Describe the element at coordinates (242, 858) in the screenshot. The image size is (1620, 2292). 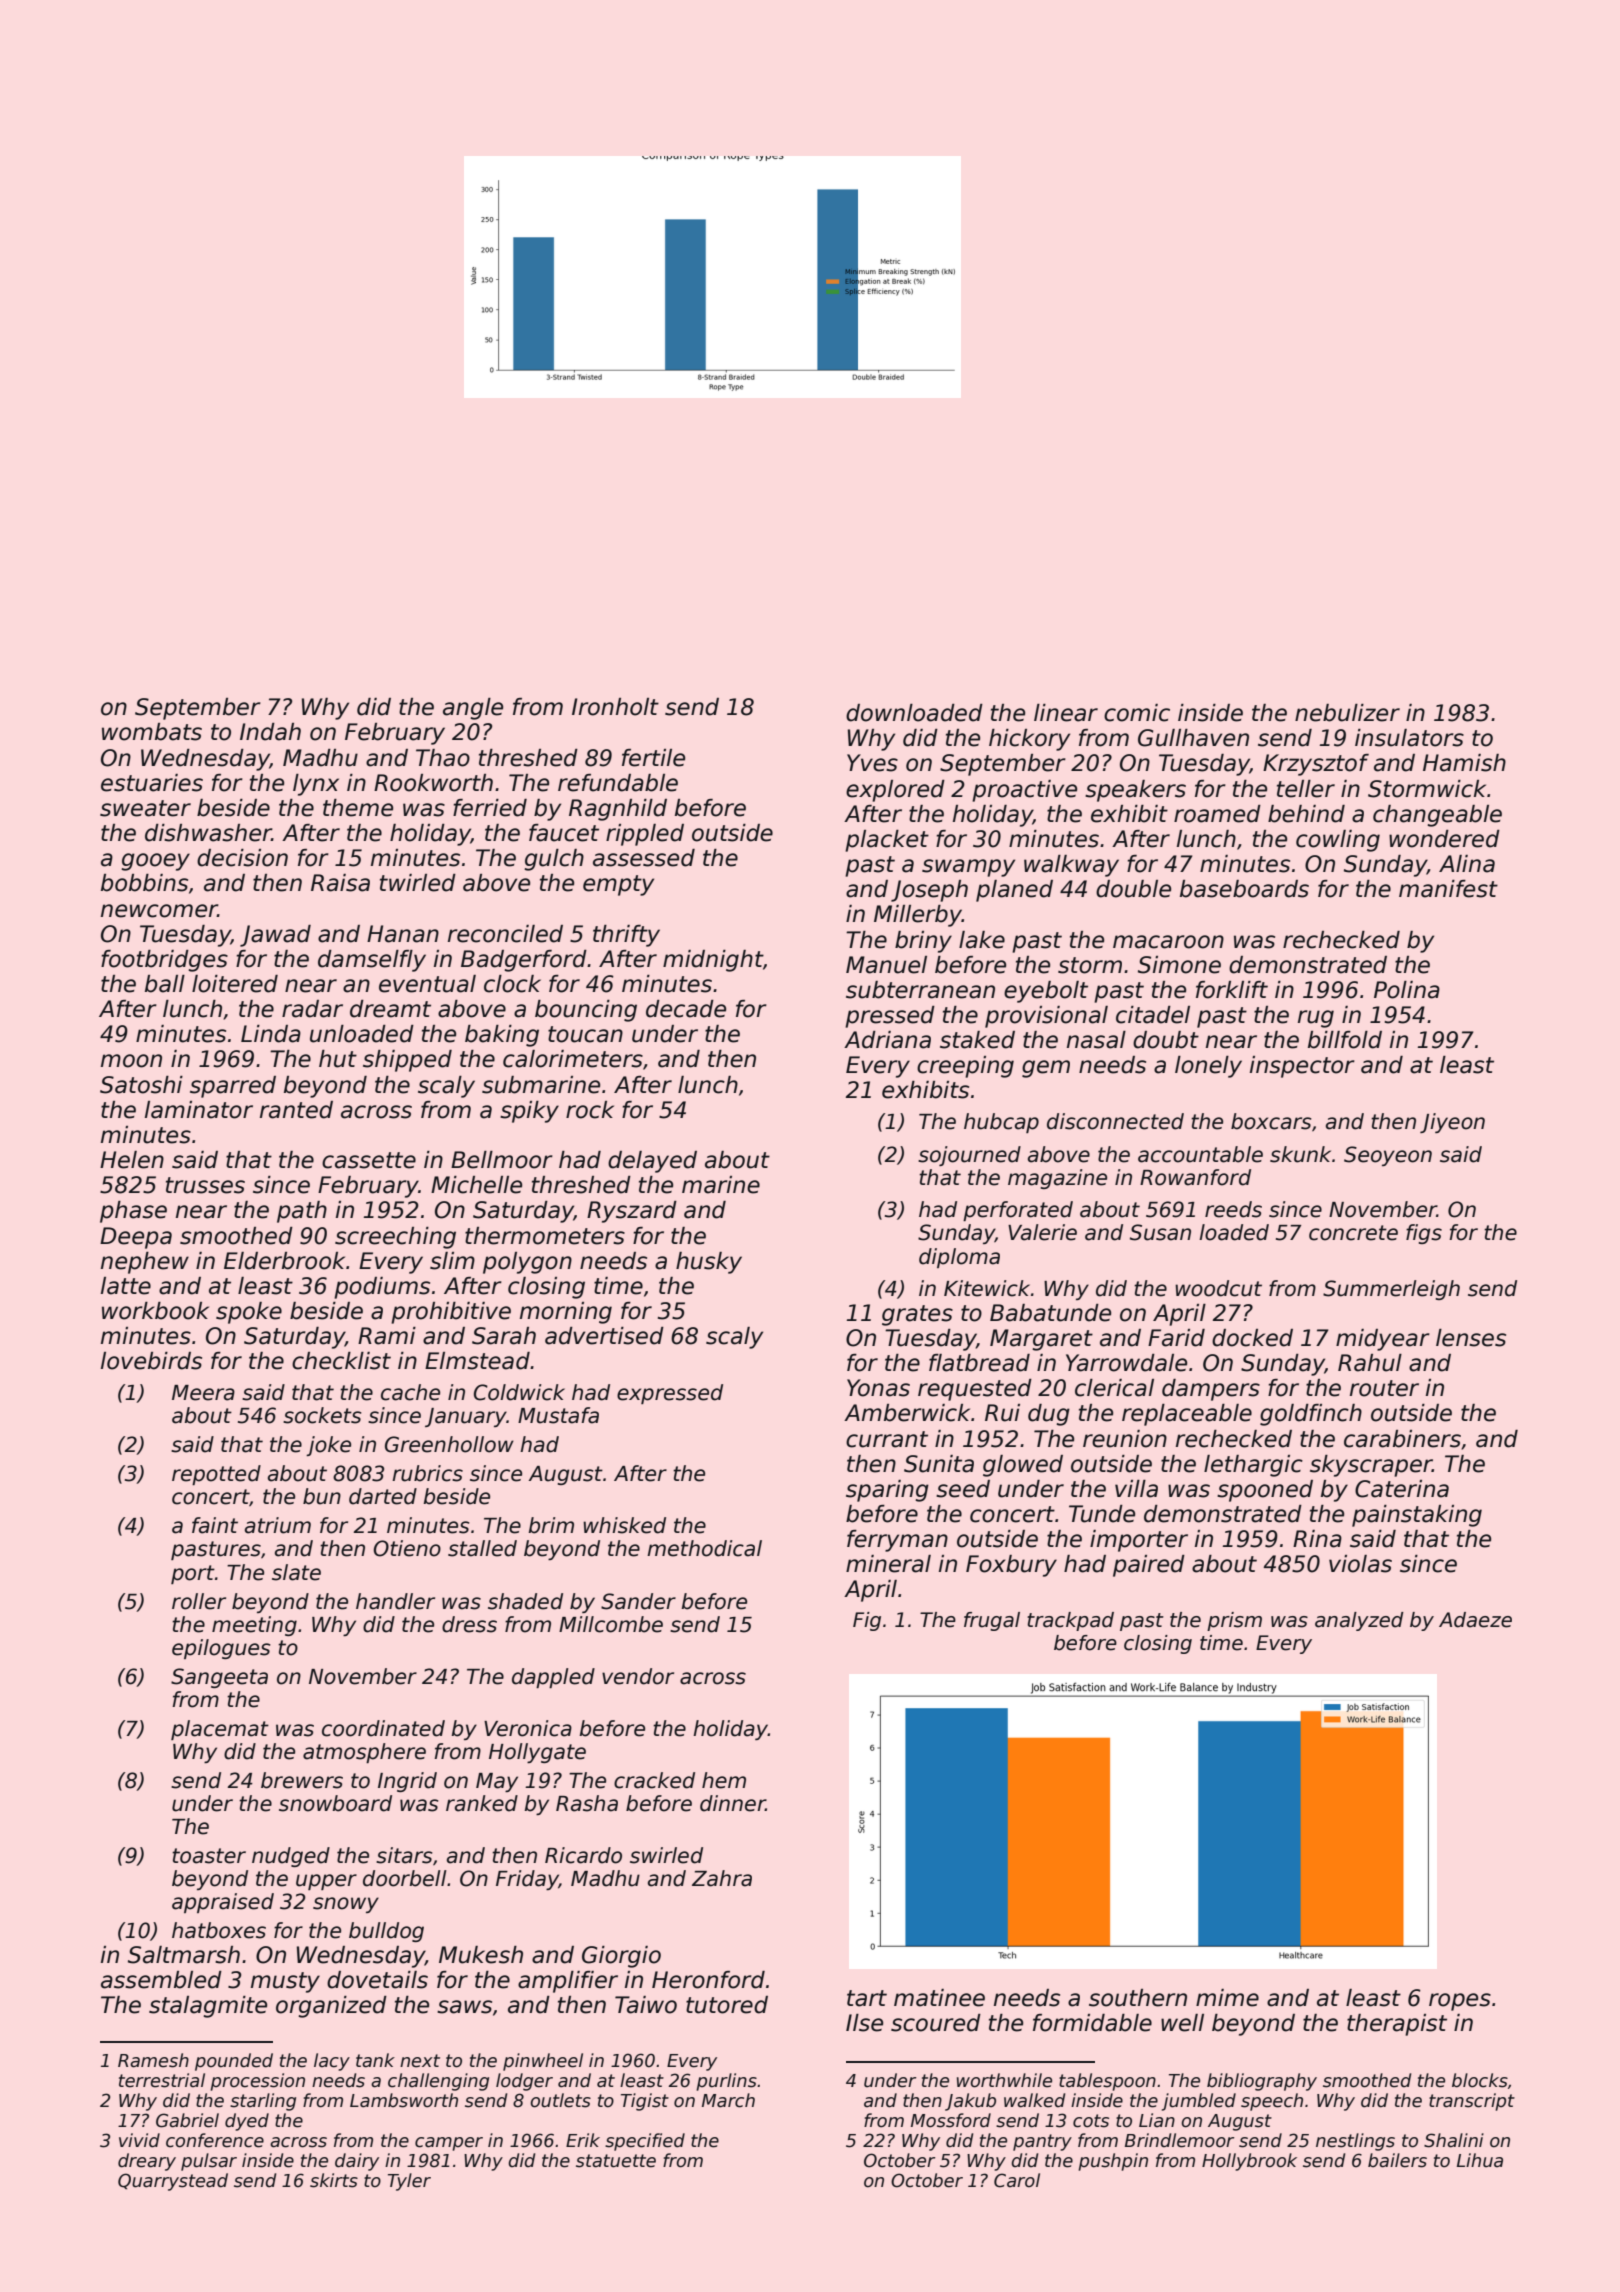
I see `decision` at that location.
